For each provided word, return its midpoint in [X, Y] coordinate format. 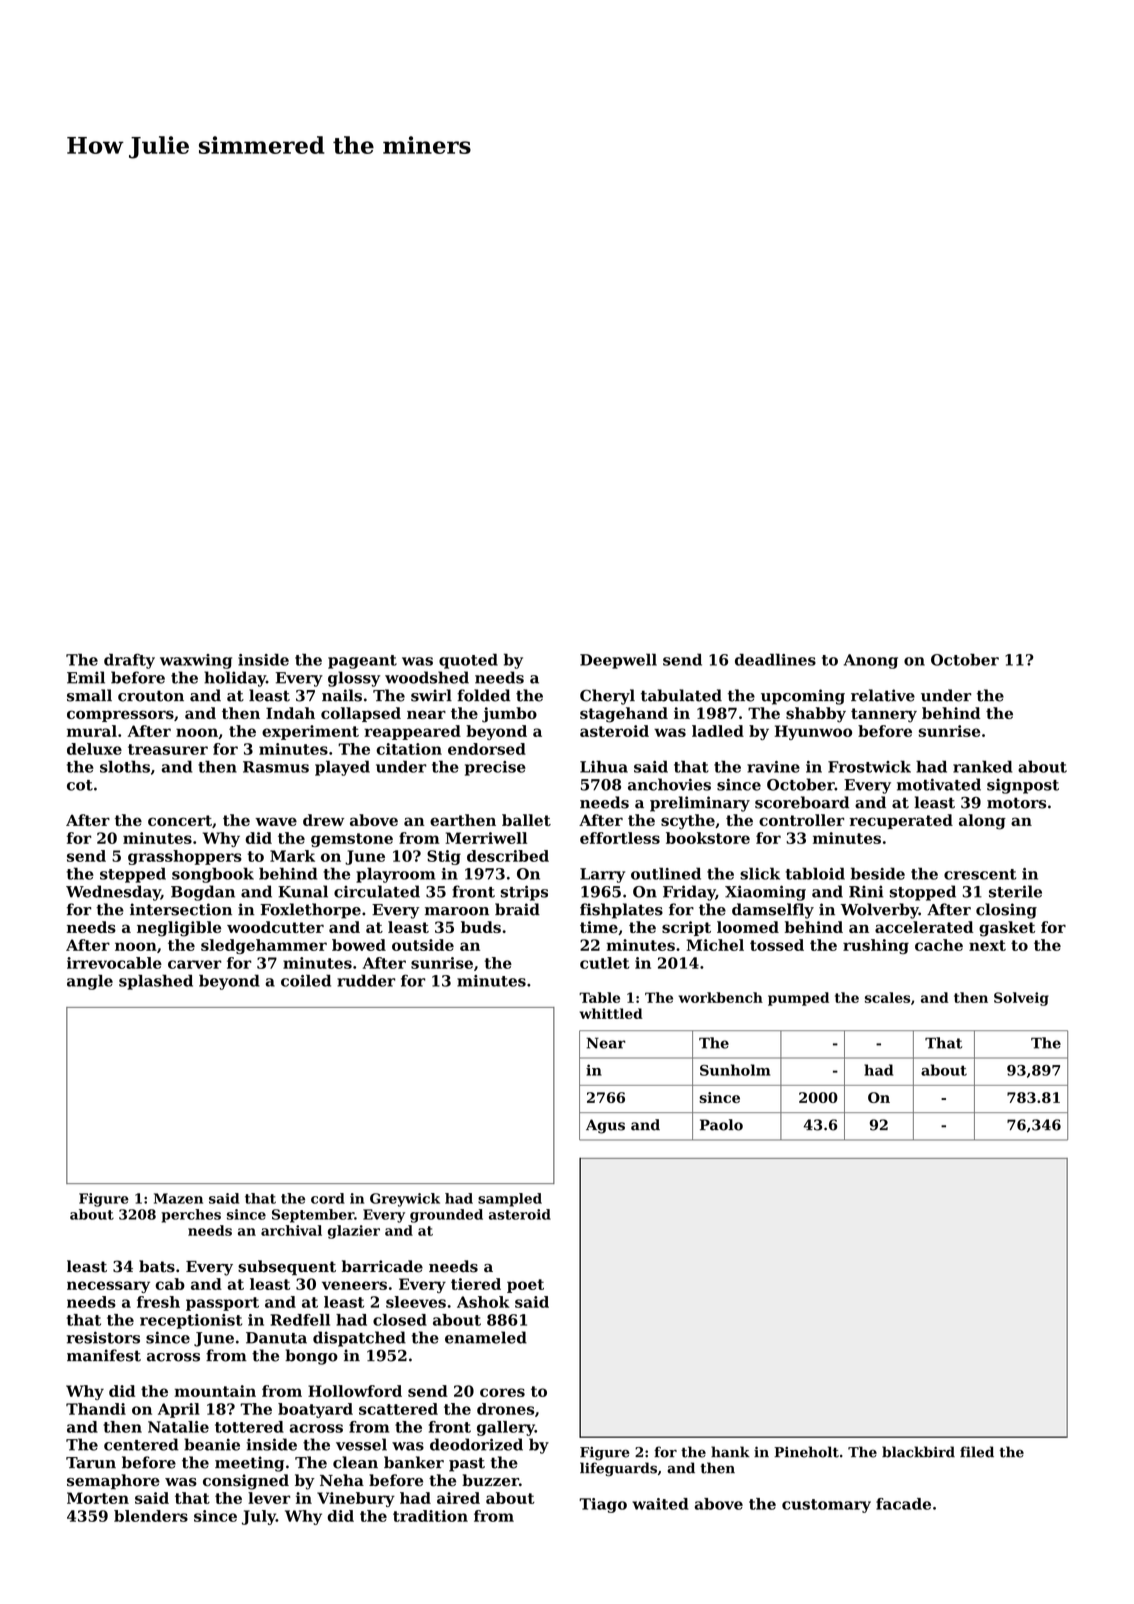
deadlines [775, 659]
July [259, 1517]
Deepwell [618, 661]
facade [903, 1504]
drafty [129, 661]
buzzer [490, 1480]
